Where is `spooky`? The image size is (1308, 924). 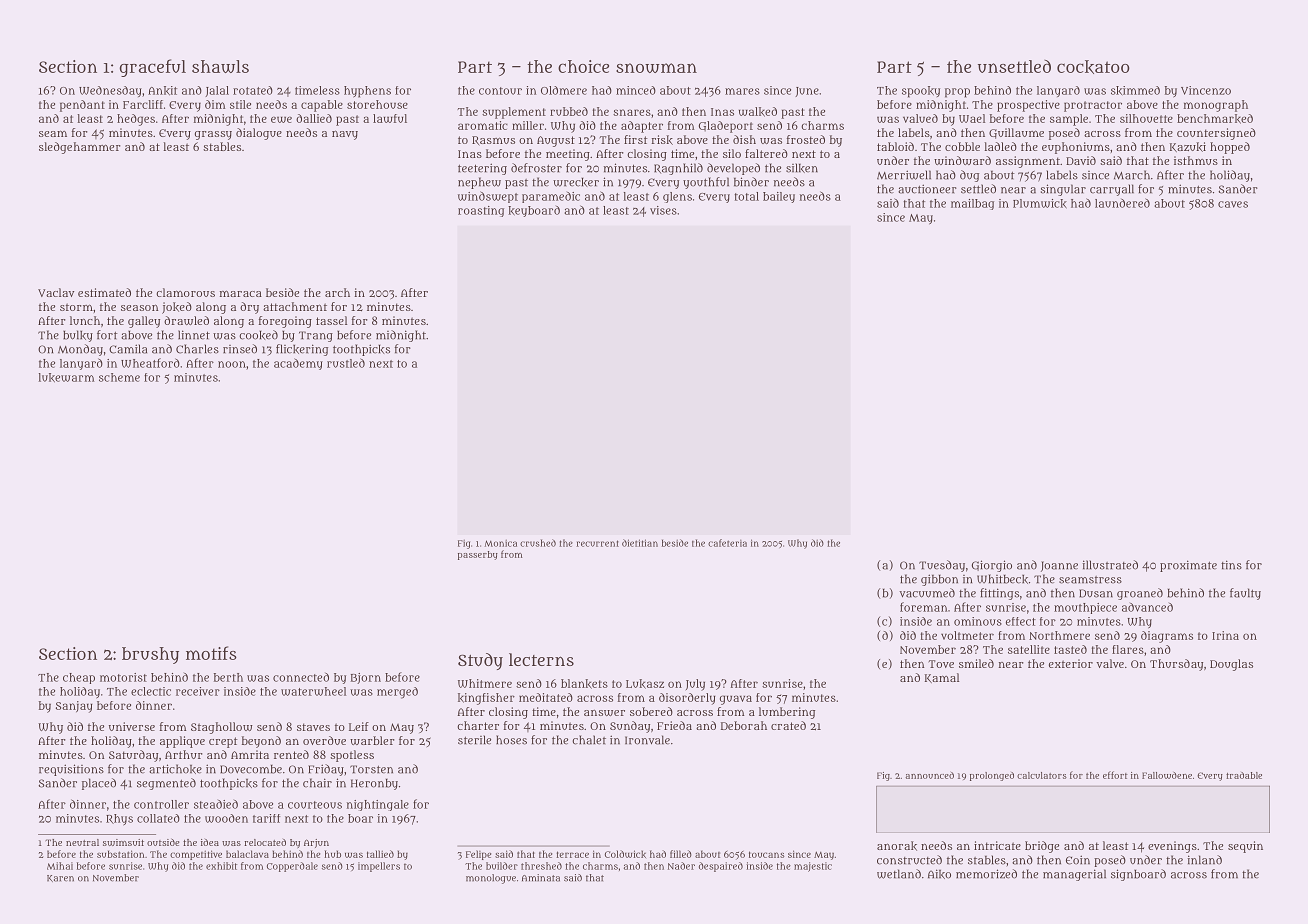 spooky is located at coordinates (921, 92).
